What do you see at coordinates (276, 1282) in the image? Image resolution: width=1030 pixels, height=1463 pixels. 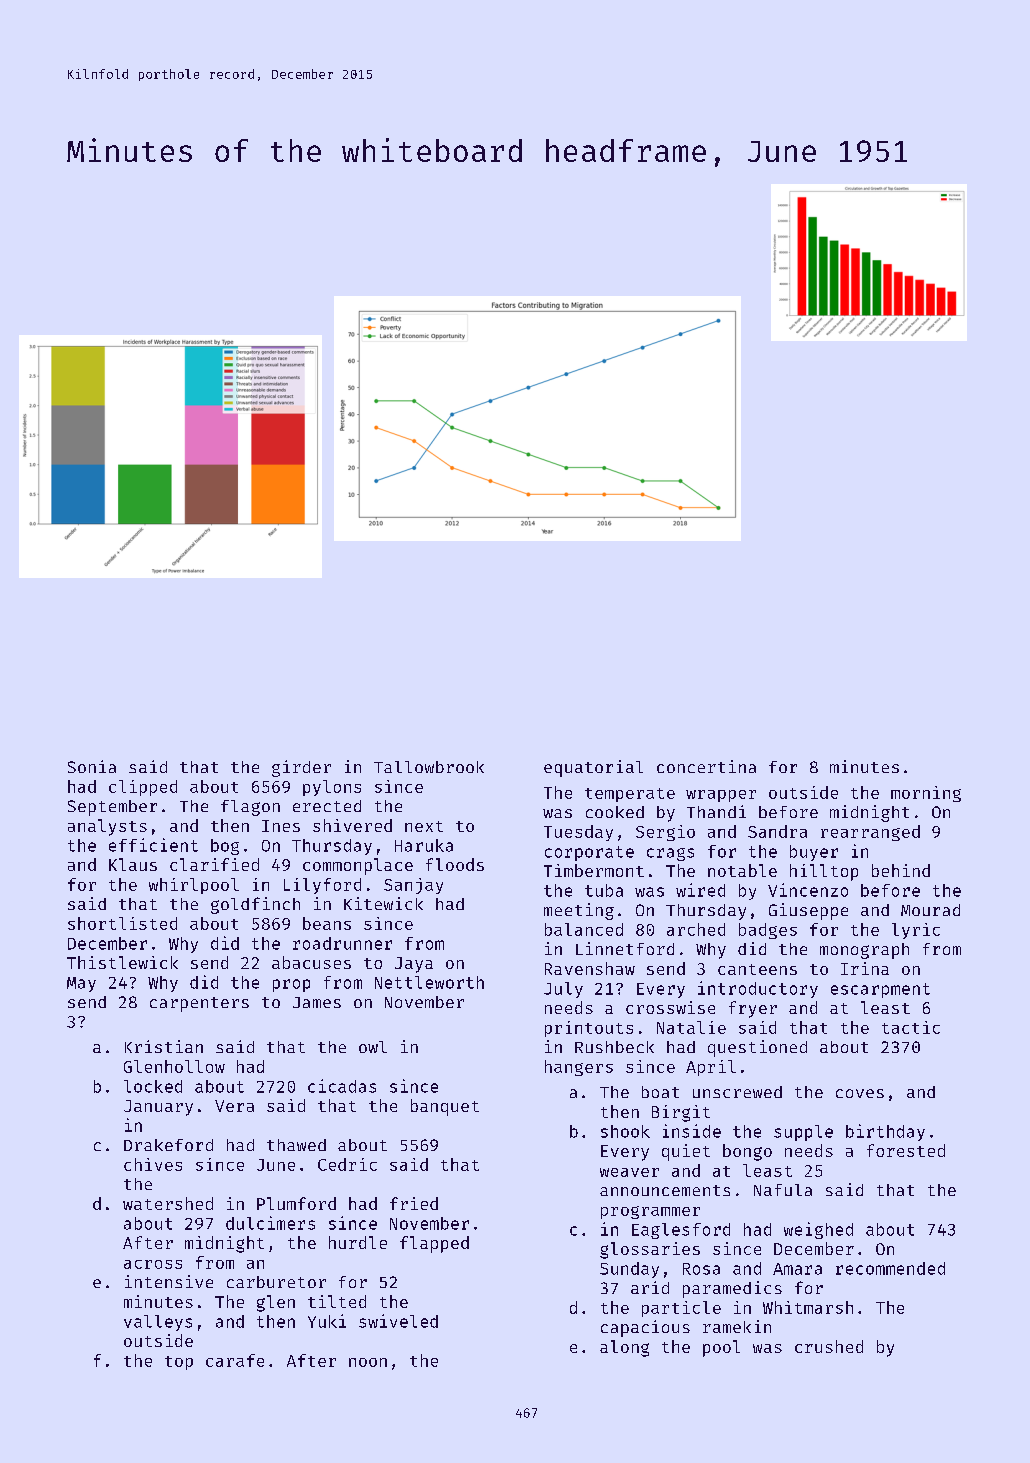 I see `carburetor` at bounding box center [276, 1282].
